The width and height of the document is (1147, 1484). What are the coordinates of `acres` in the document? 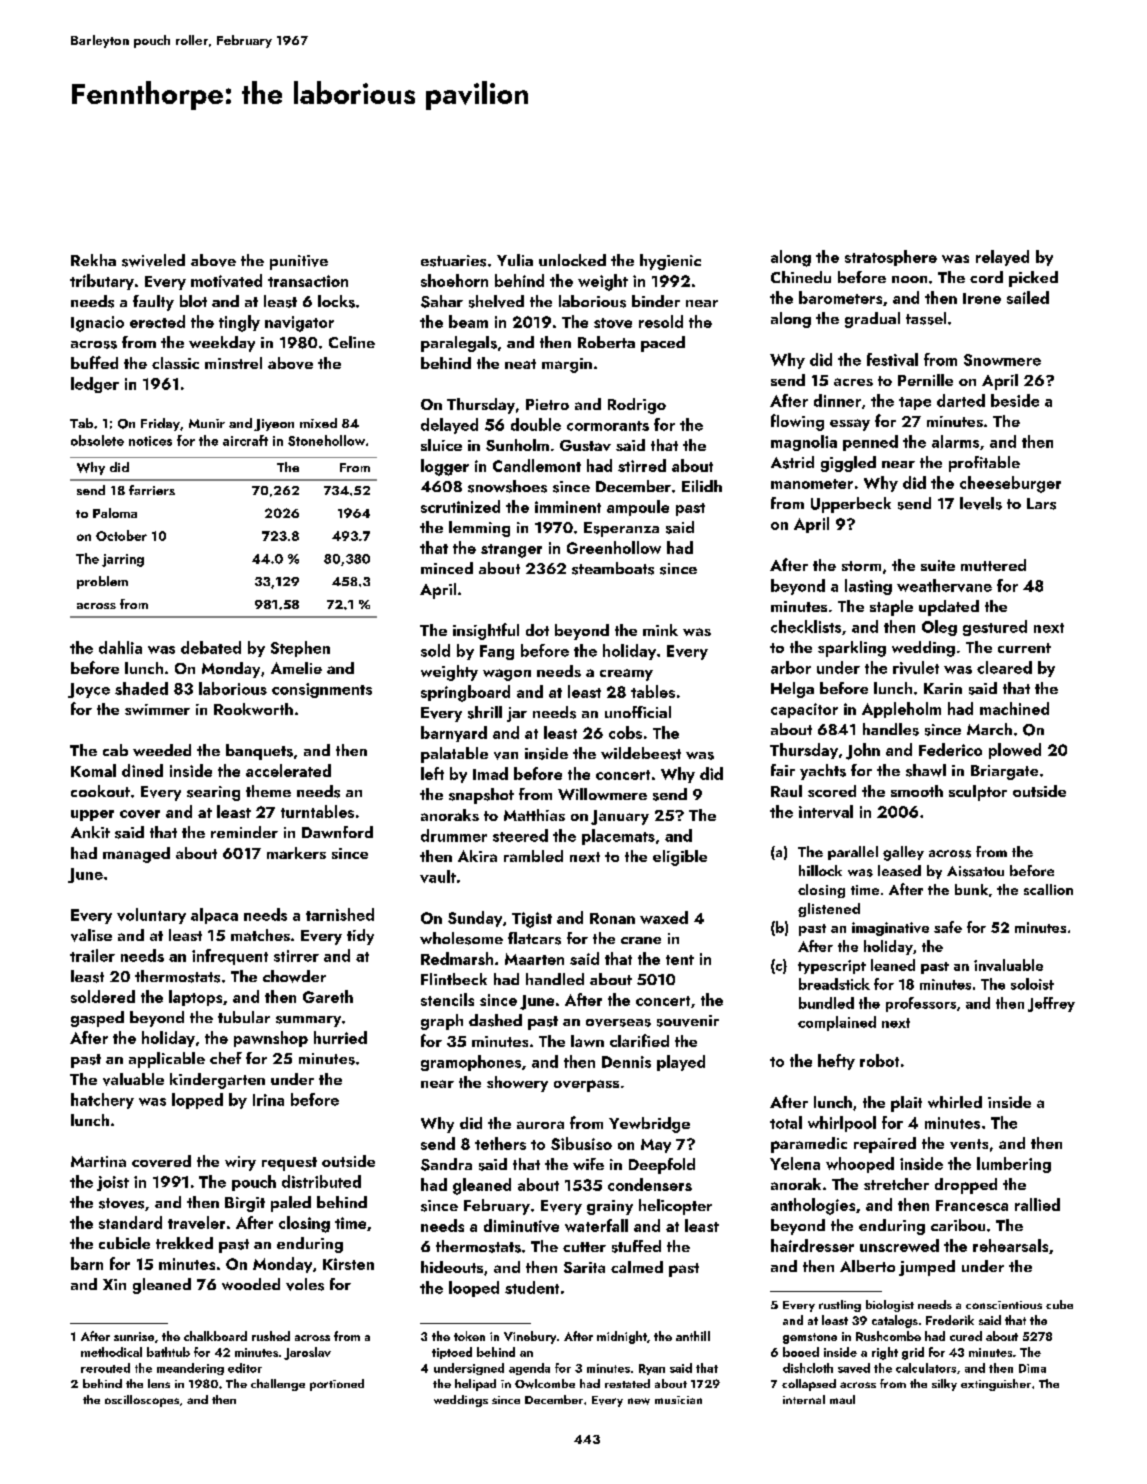 It's located at (853, 382).
